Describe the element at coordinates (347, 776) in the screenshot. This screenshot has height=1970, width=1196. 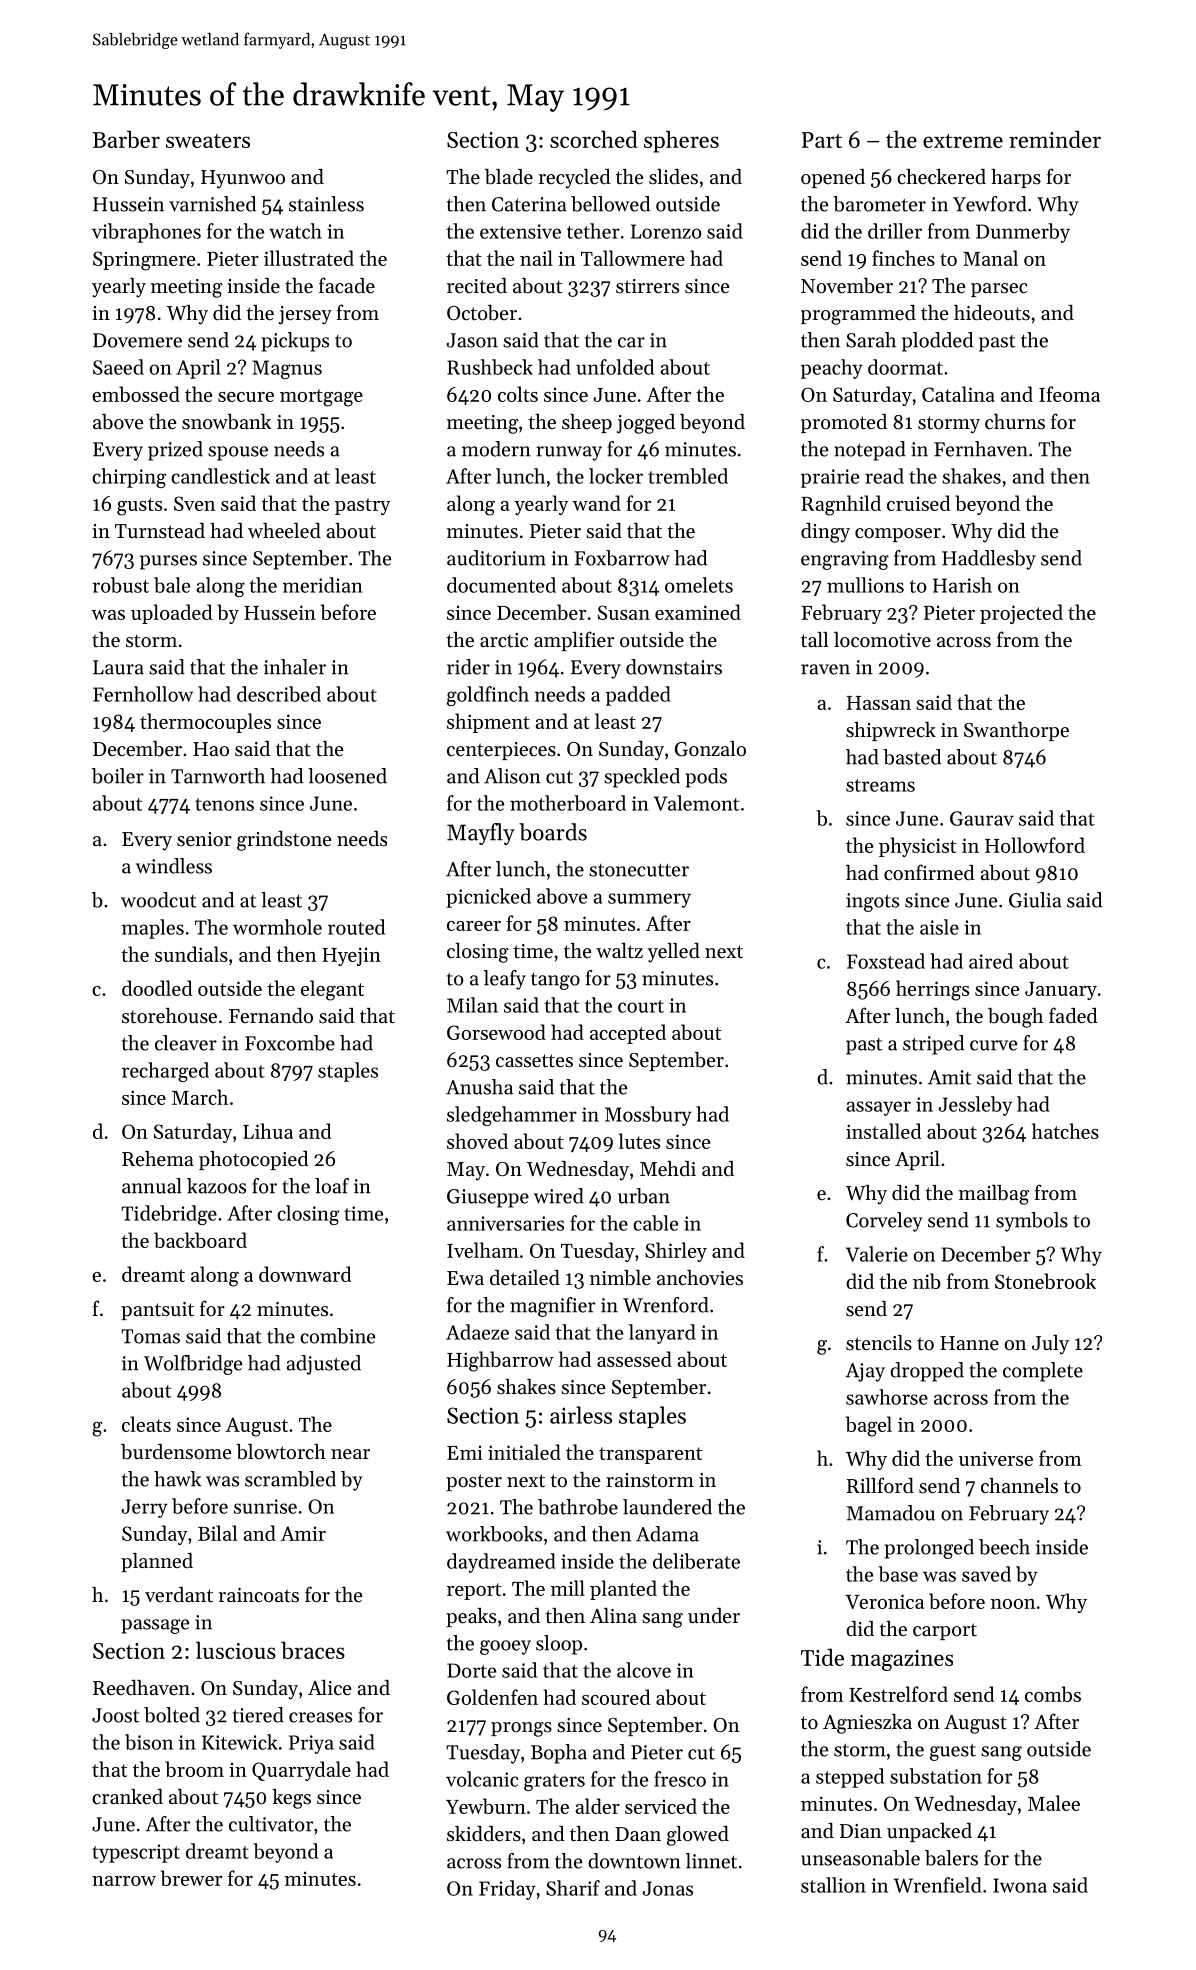
I see `loosened` at that location.
